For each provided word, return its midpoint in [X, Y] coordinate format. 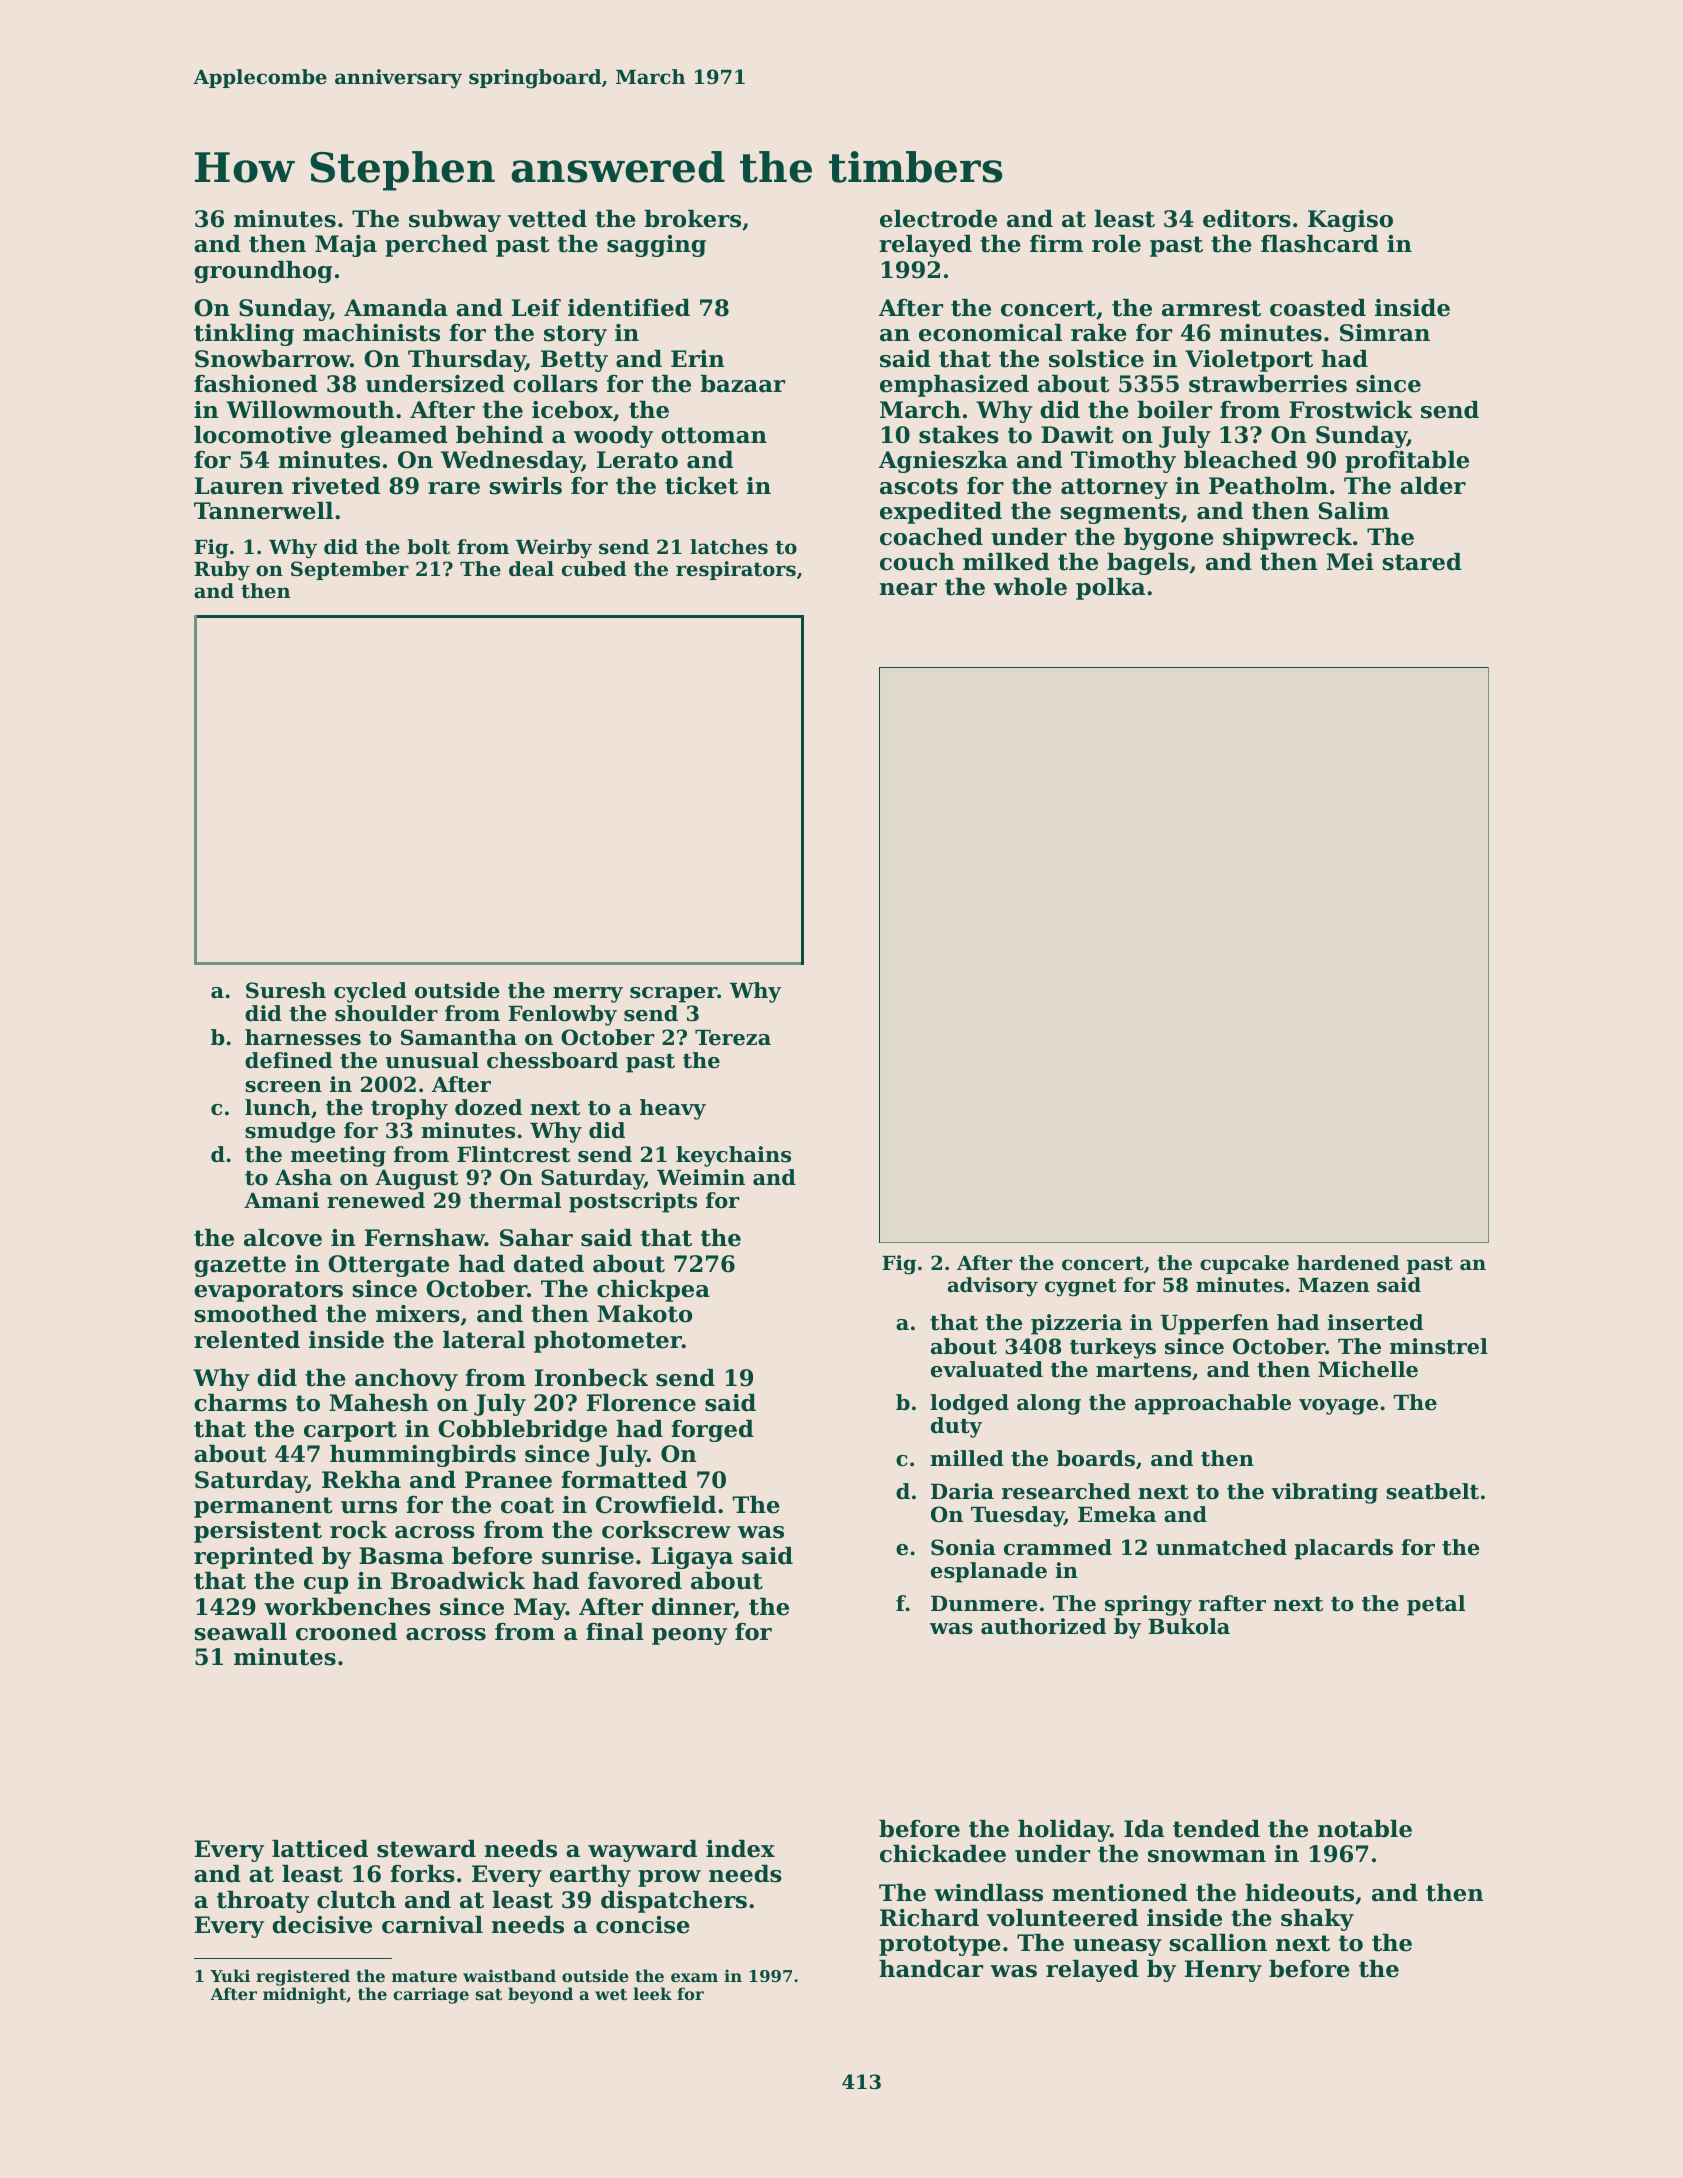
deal [531, 568]
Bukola [1189, 1626]
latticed [320, 1849]
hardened [1348, 1262]
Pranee [508, 1480]
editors [1247, 219]
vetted [547, 219]
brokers [693, 219]
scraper [673, 995]
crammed [1058, 1547]
